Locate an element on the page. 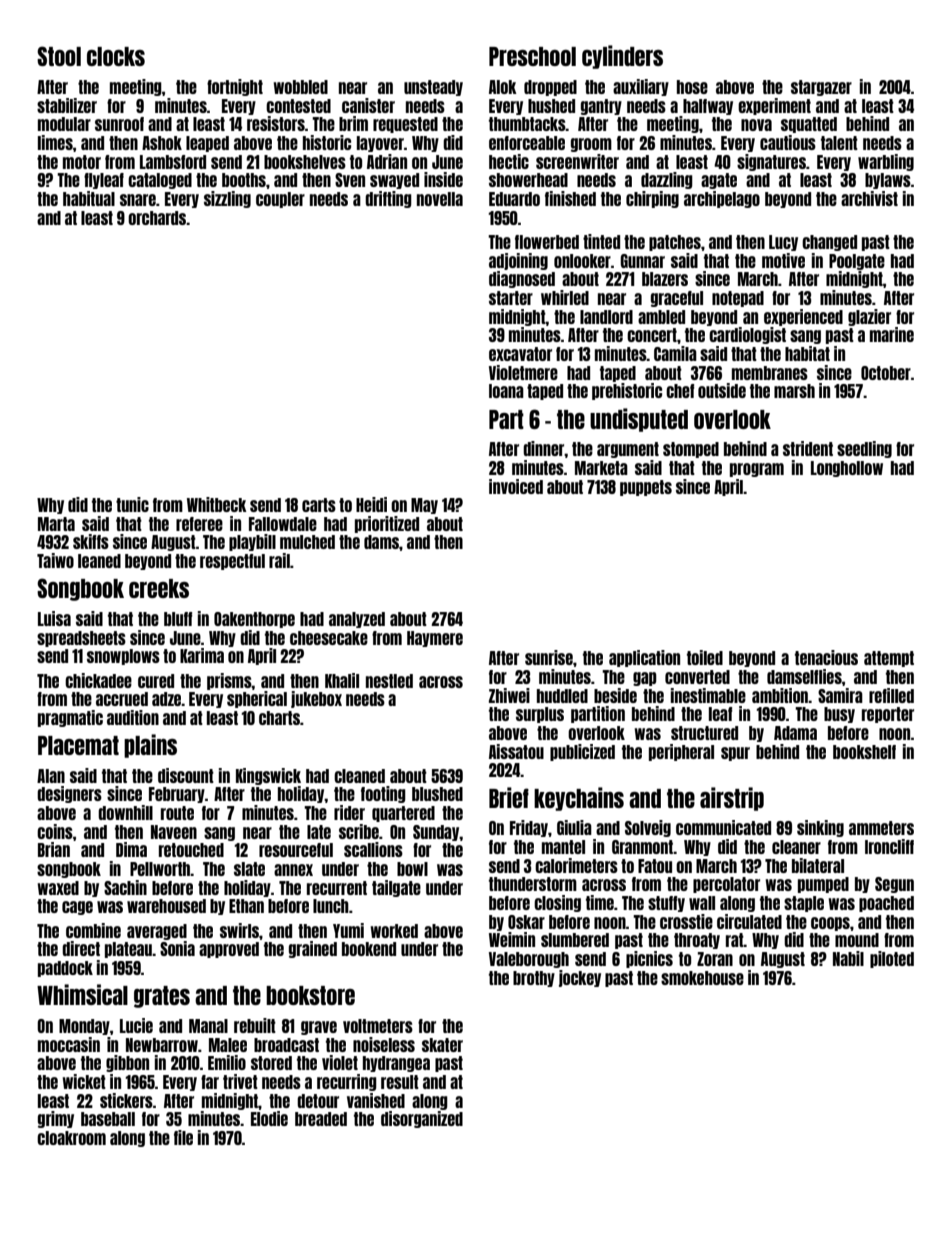 The height and width of the image is (1233, 952). Stool is located at coordinates (59, 56).
